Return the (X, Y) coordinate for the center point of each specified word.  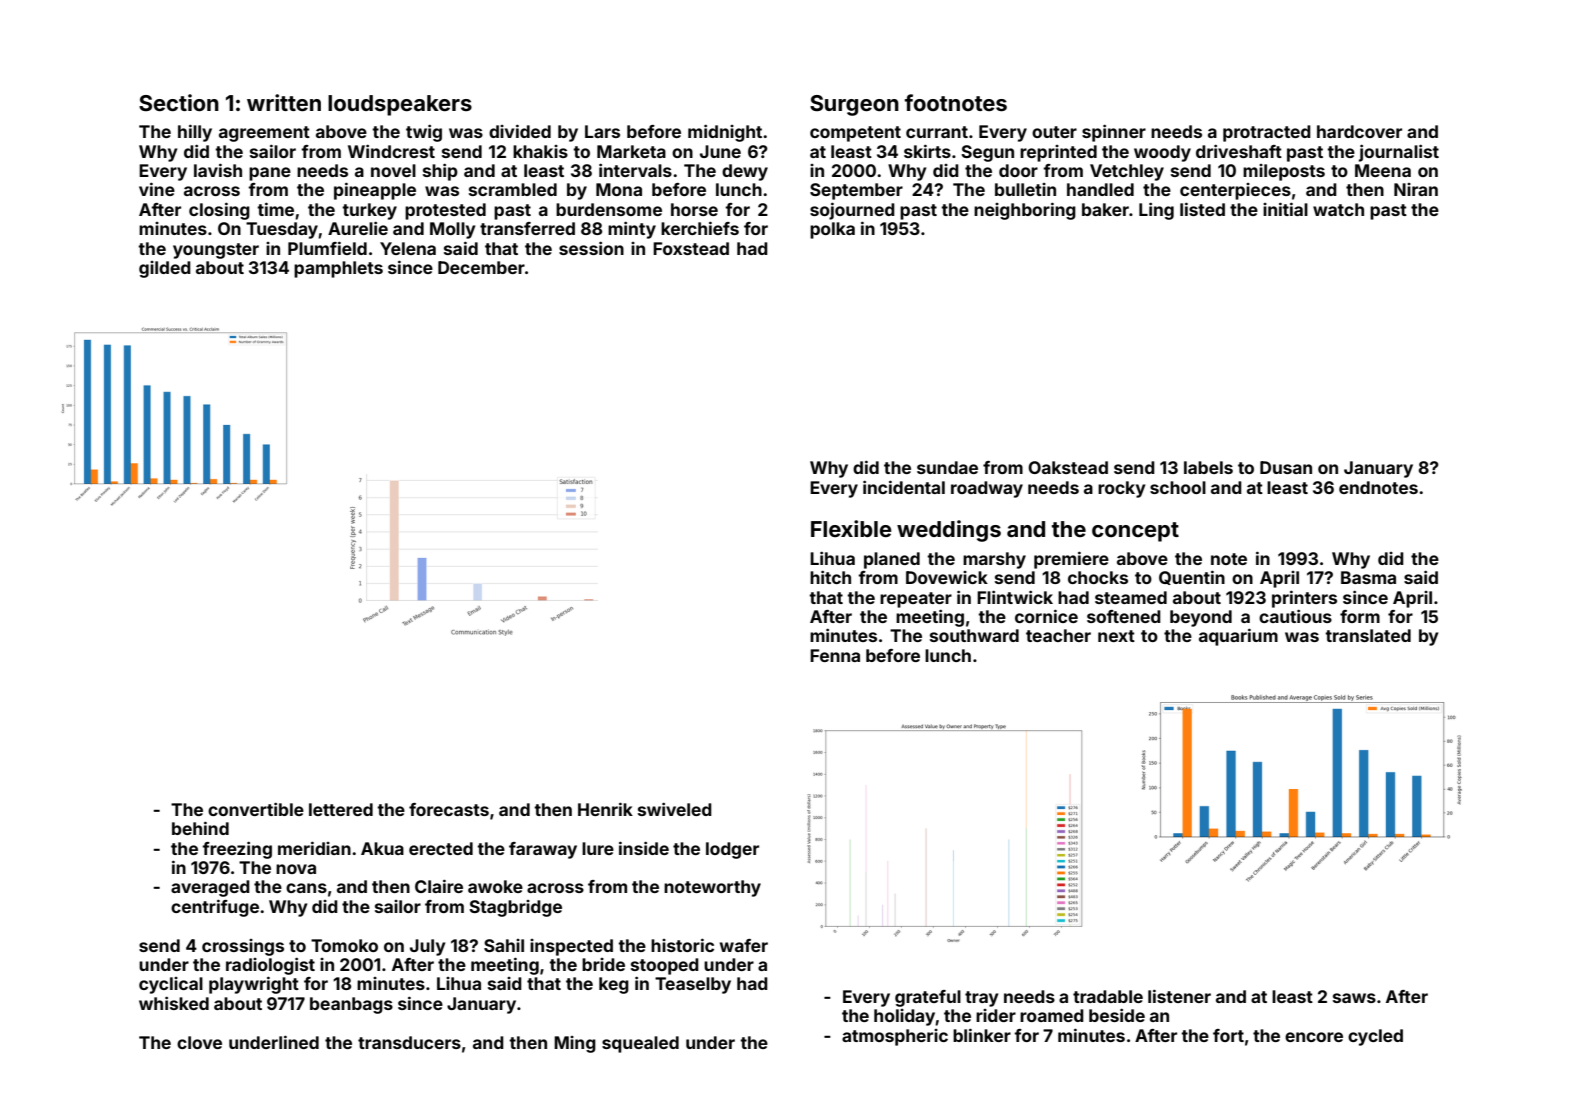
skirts (927, 151)
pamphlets (338, 269)
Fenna (835, 655)
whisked (174, 1003)
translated (1368, 635)
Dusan (1286, 467)
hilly (195, 133)
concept (1135, 532)
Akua (382, 848)
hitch (830, 577)
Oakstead (1068, 467)
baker (1105, 209)
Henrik (605, 809)
